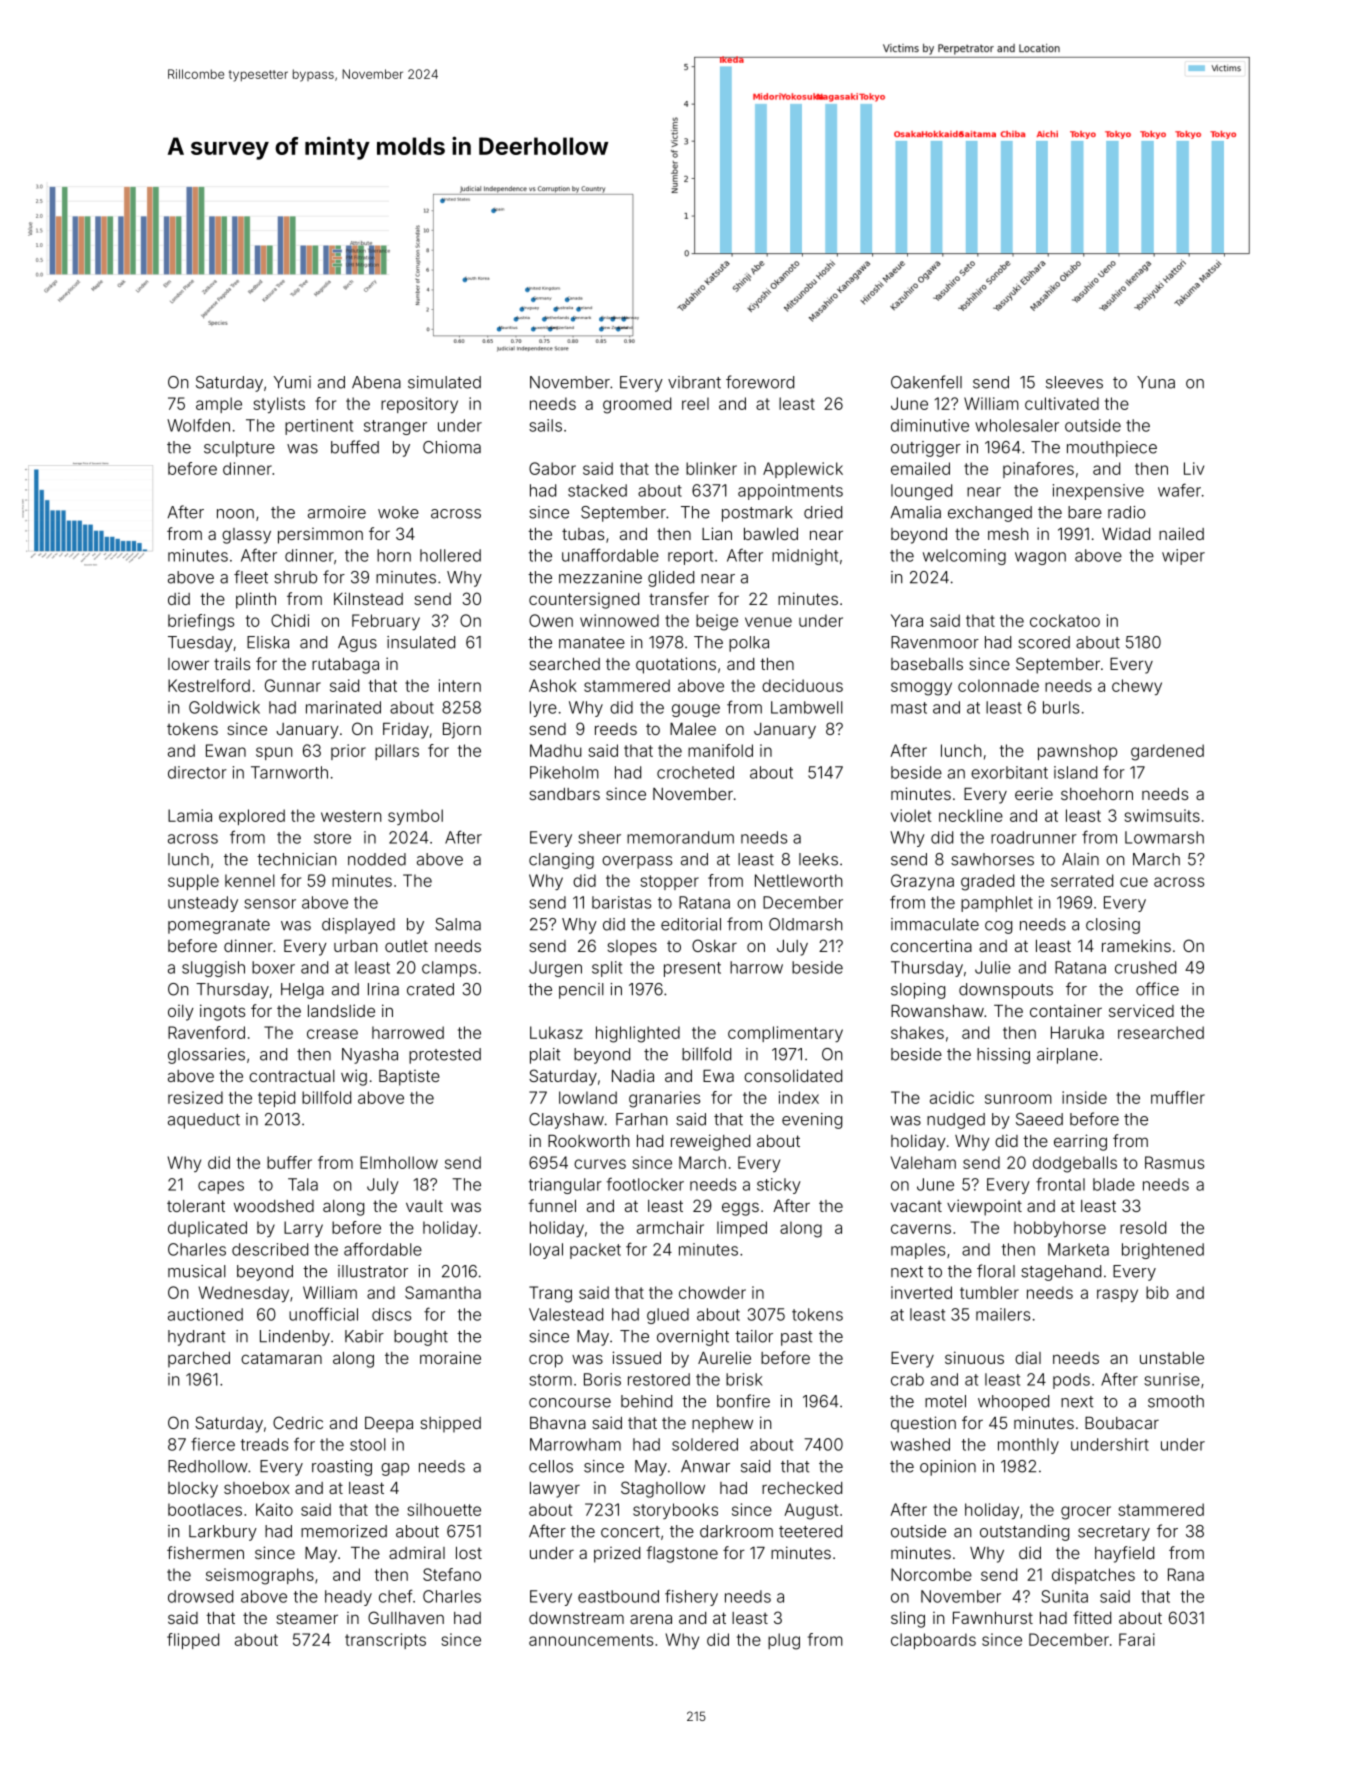 Image resolution: width=1372 pixels, height=1775 pixels. Describe the element at coordinates (710, 1142) in the screenshot. I see `reweighed` at that location.
